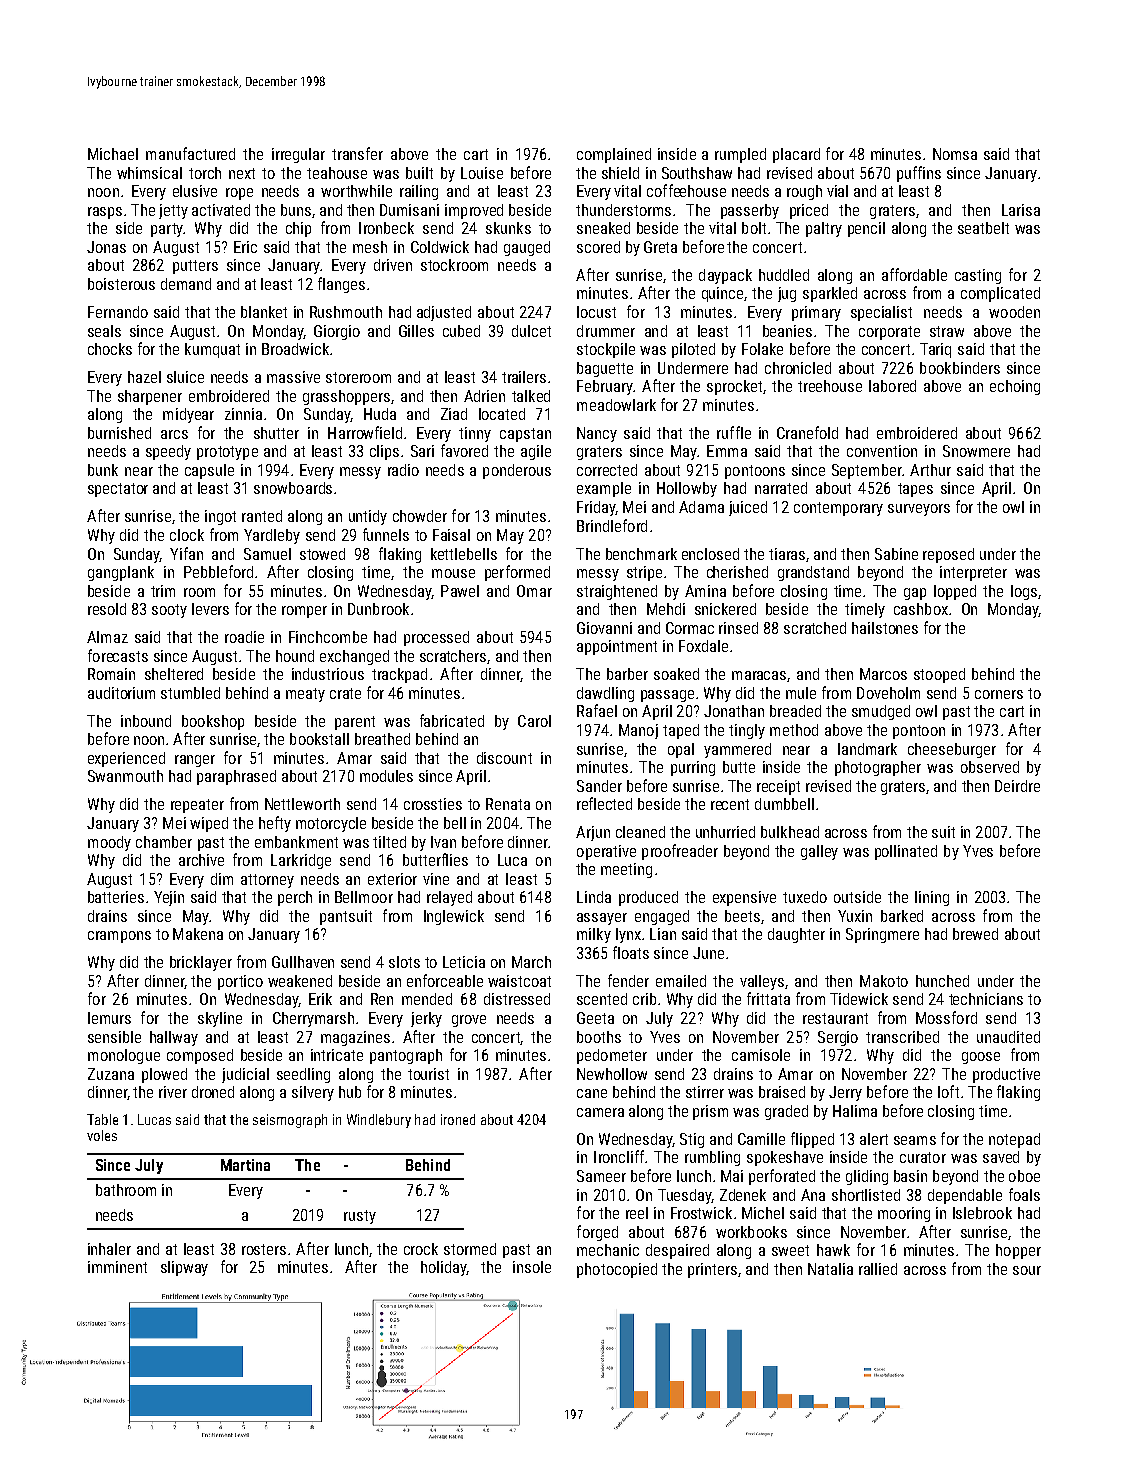 This document has height=1460, width=1128. I want to click on bricklayer, so click(201, 963).
